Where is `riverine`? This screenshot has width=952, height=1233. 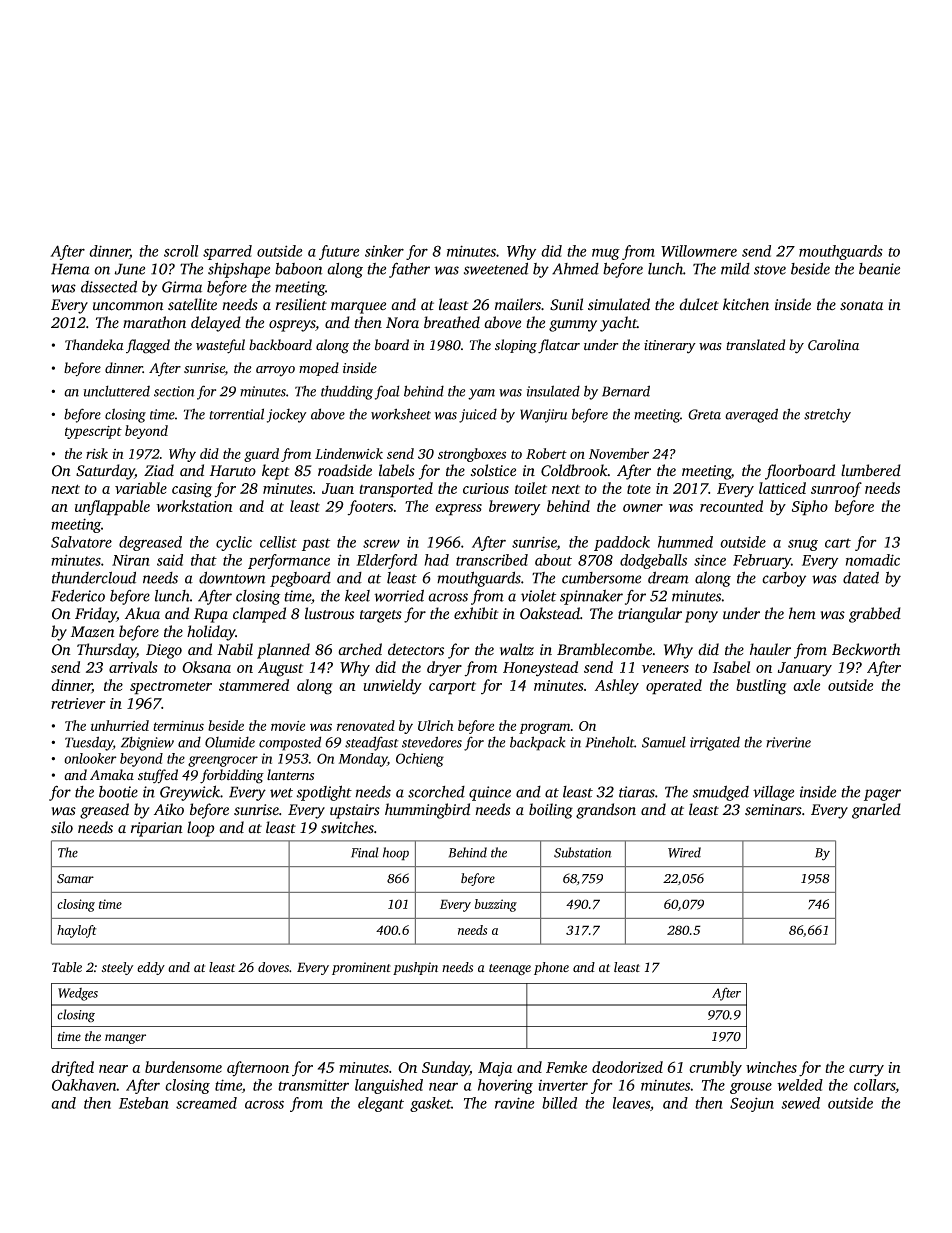 riverine is located at coordinates (788, 742).
